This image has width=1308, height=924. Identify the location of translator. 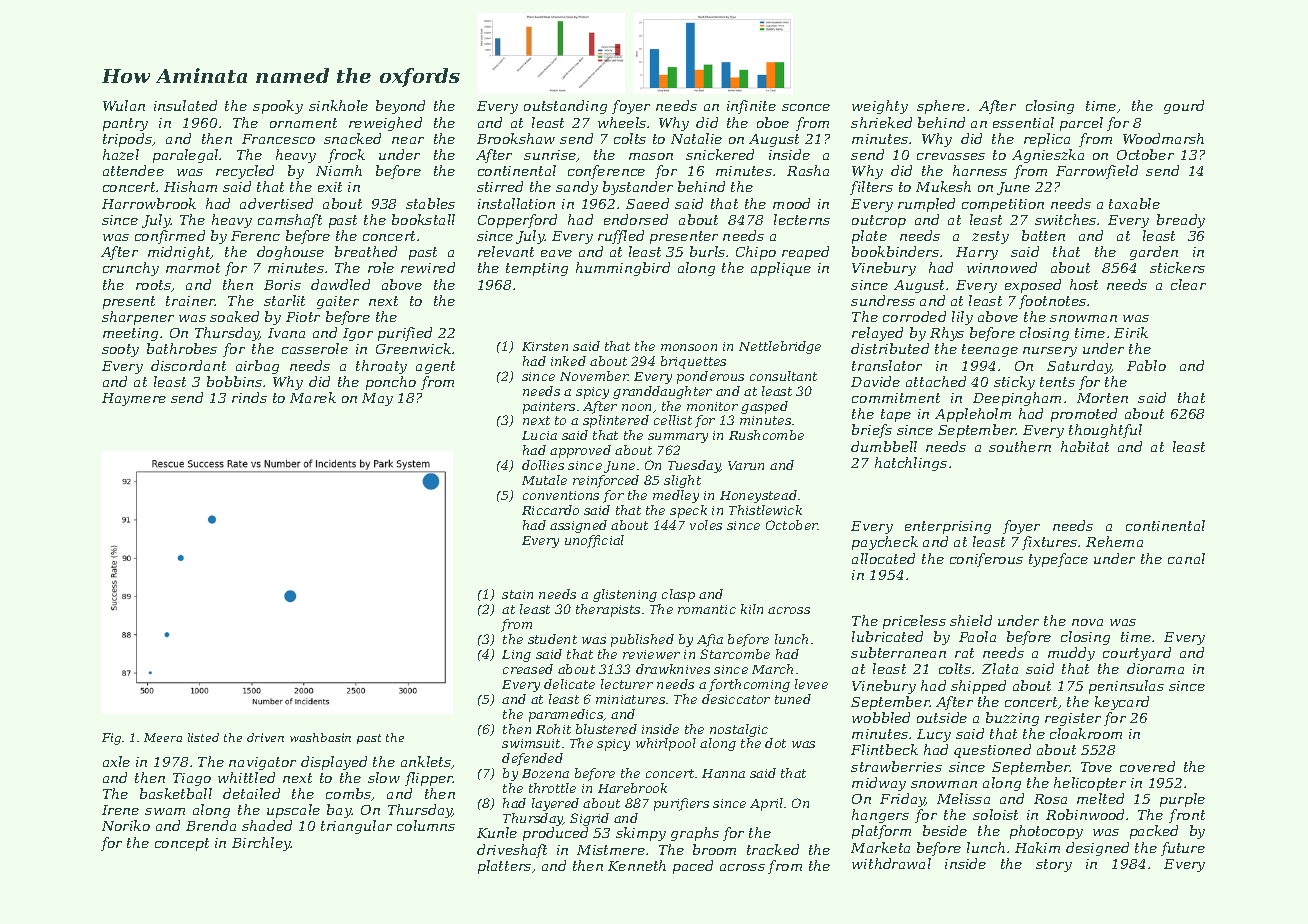
(887, 365).
